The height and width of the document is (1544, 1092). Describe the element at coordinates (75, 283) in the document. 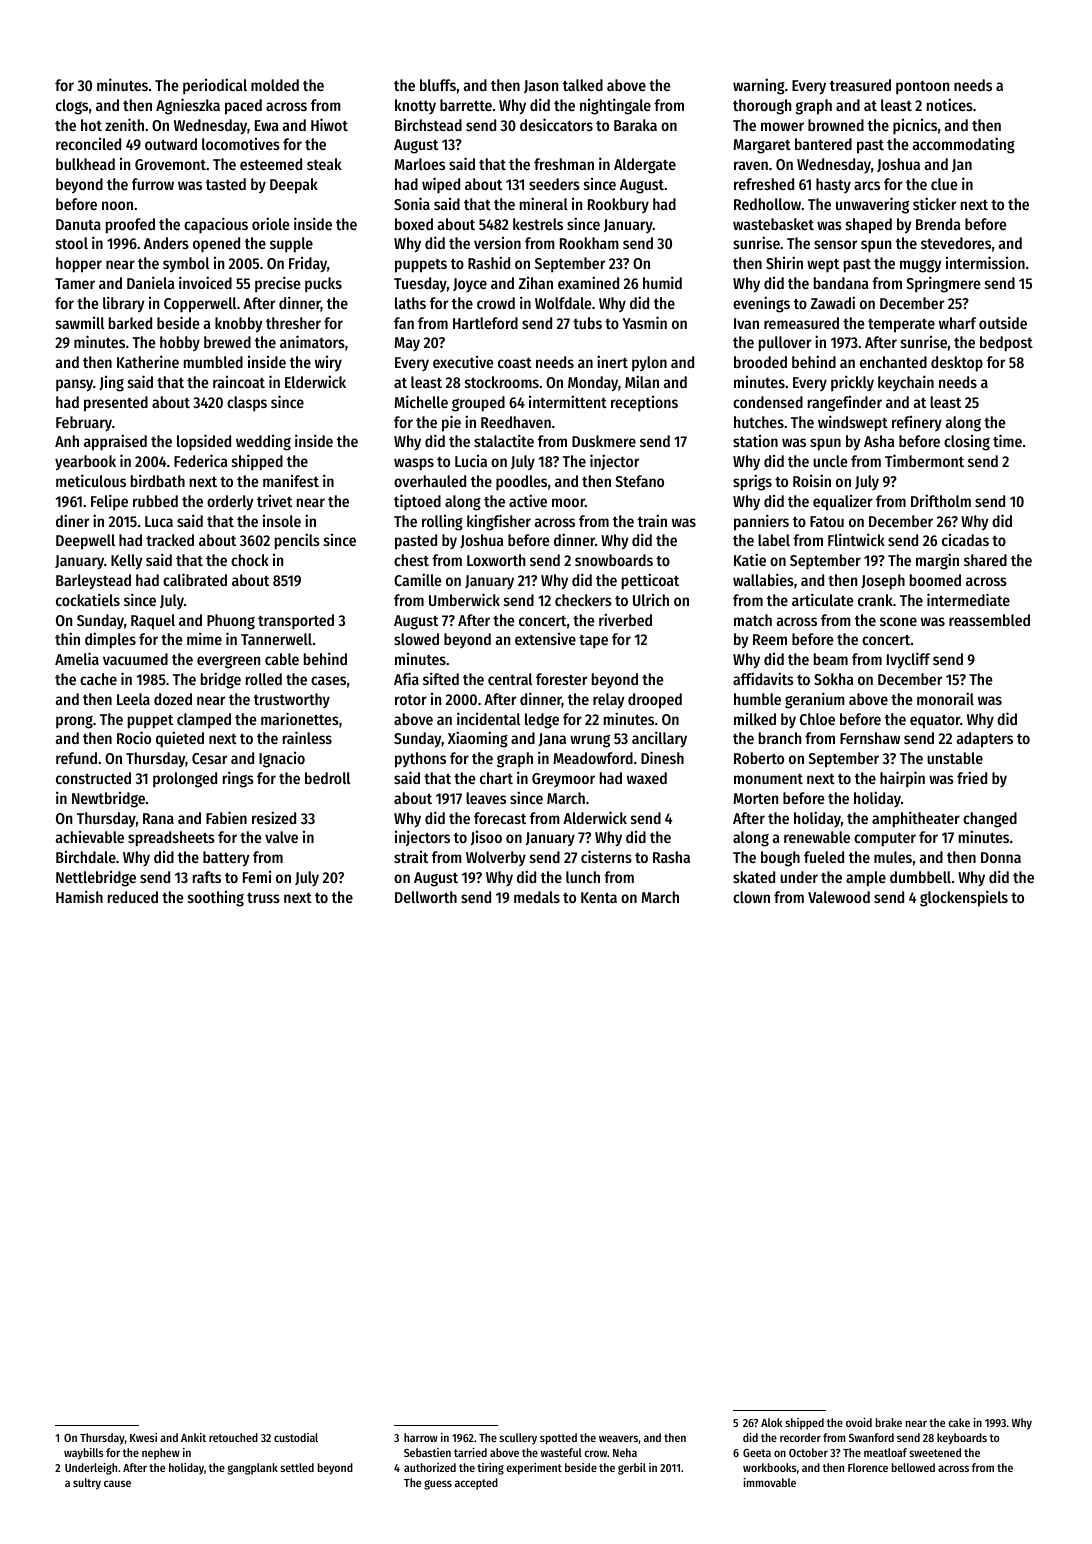

I see `Tamer` at that location.
